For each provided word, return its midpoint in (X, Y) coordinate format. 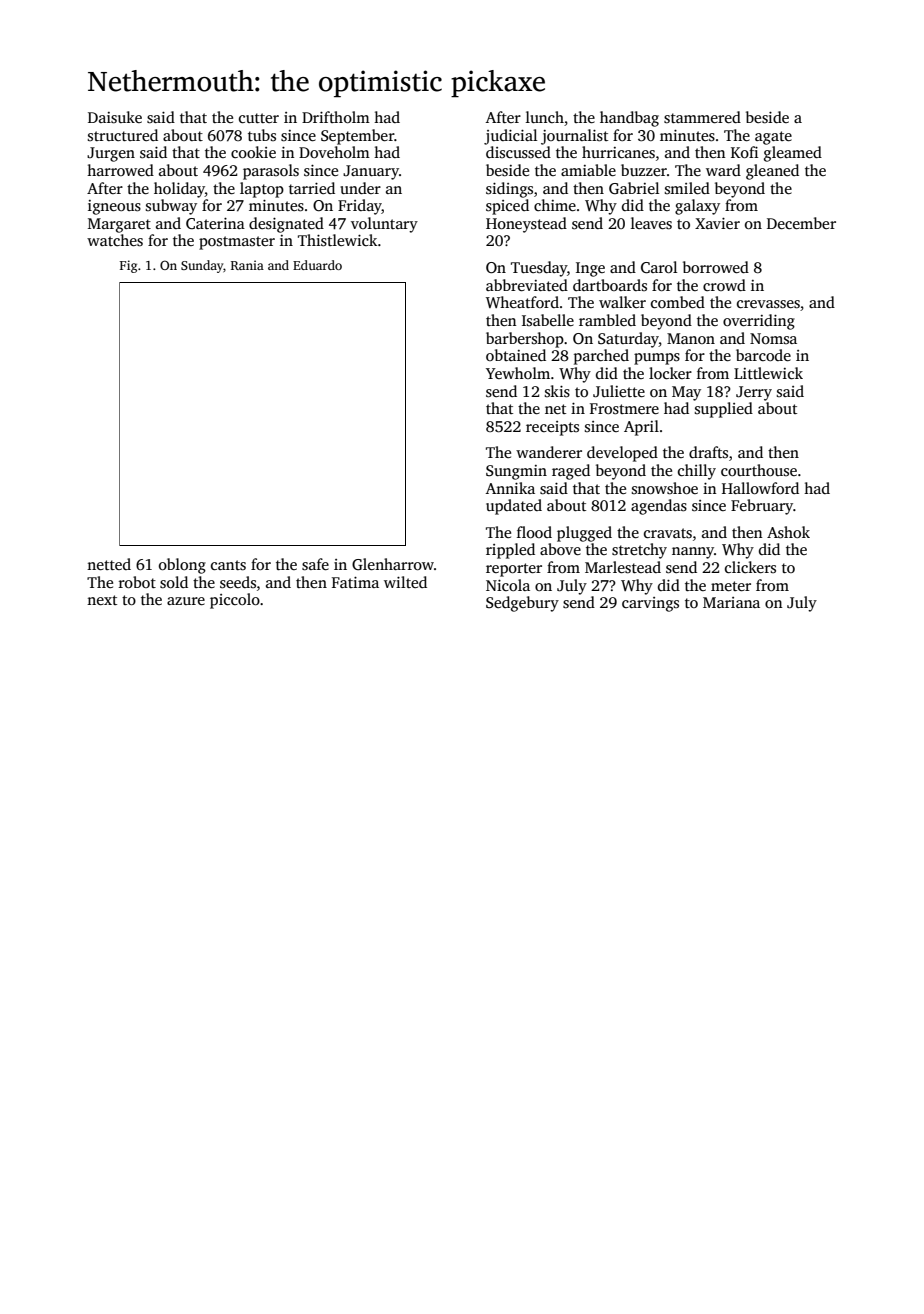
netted (109, 564)
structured (123, 135)
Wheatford (522, 302)
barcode (763, 355)
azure (186, 601)
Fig (128, 266)
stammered (702, 117)
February (762, 507)
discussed (518, 152)
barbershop (525, 340)
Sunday (202, 266)
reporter (514, 570)
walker (622, 302)
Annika (510, 488)
